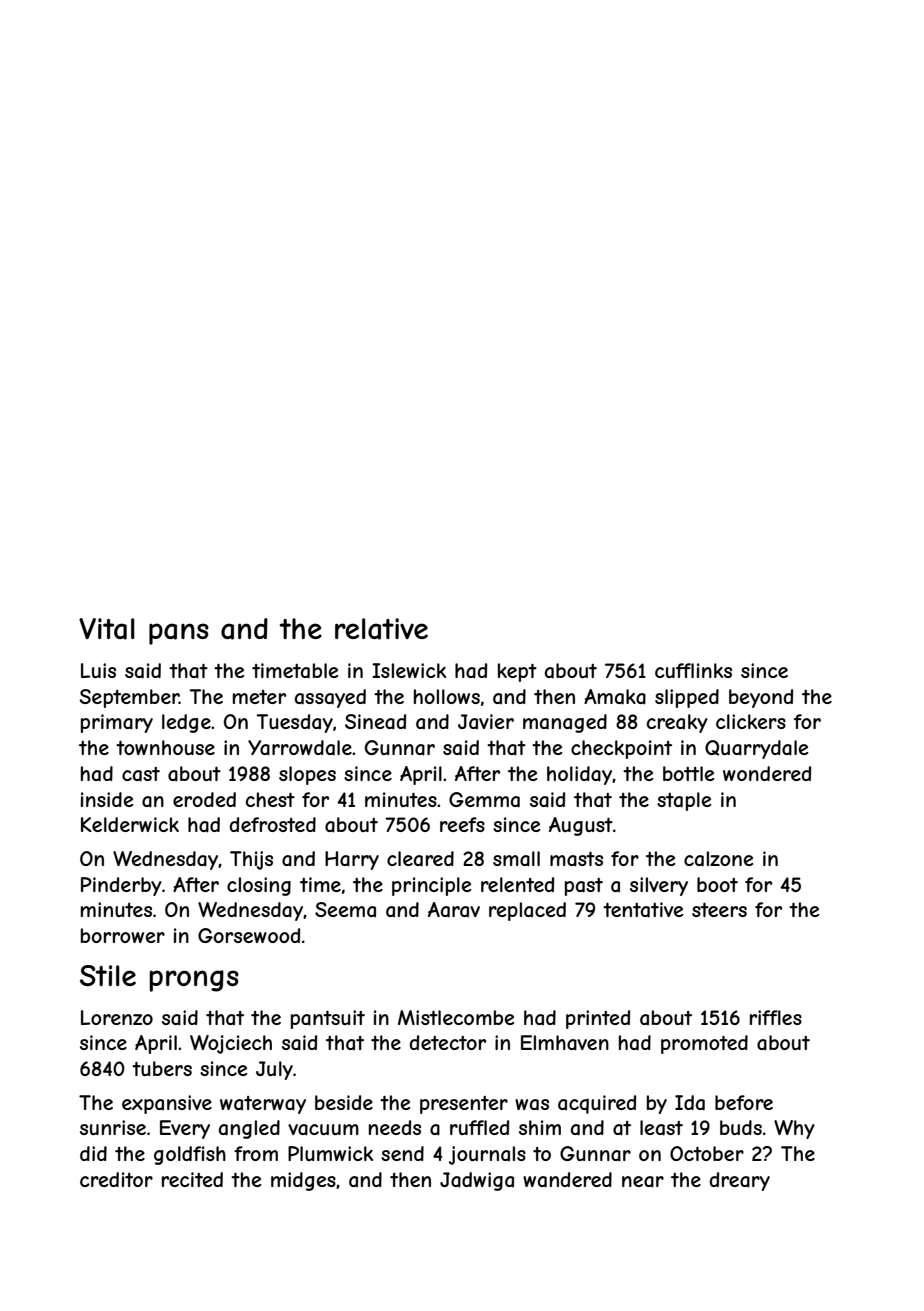 The image size is (924, 1311). Describe the element at coordinates (761, 698) in the document. I see `beyond` at that location.
